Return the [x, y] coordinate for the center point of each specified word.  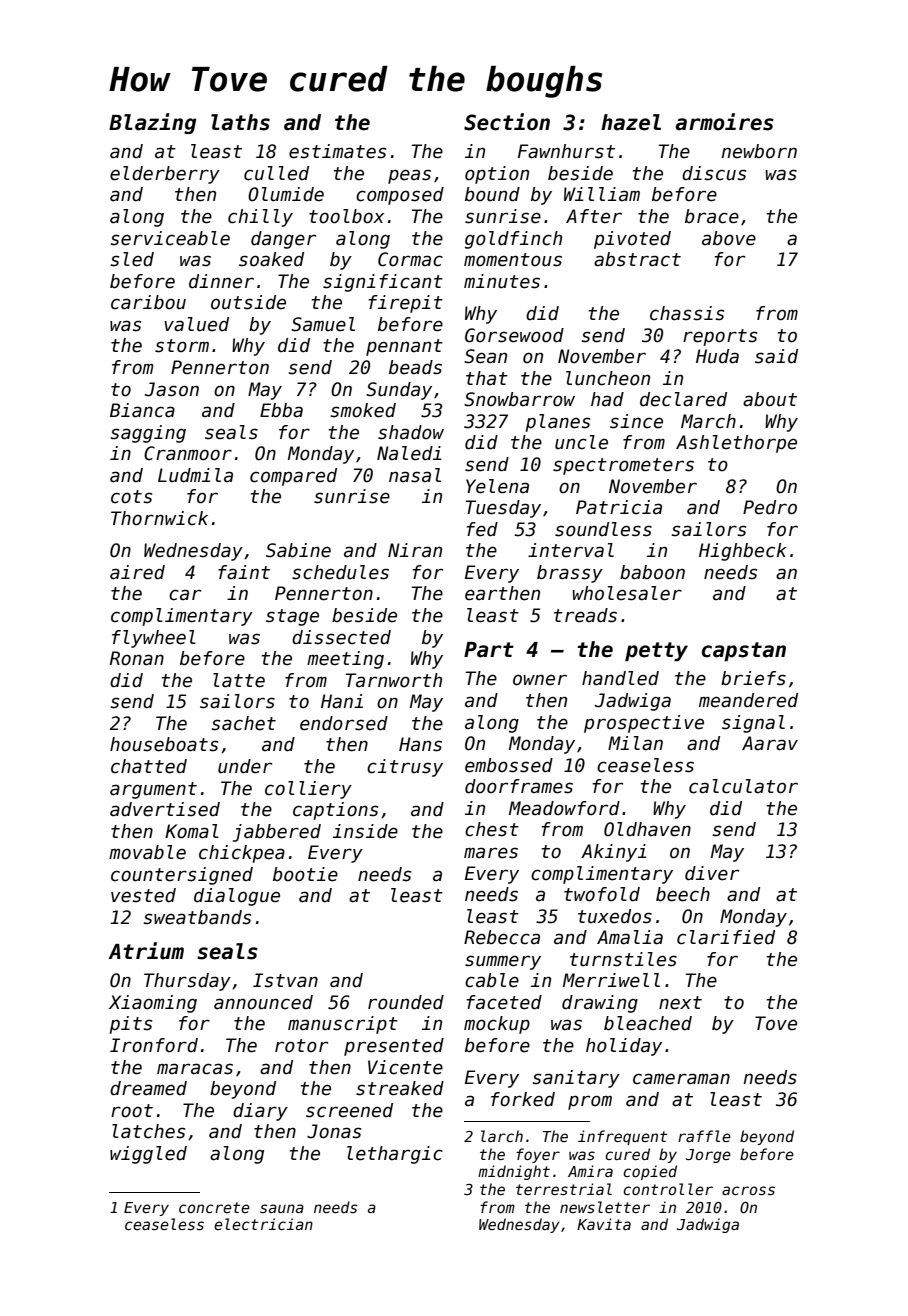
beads [415, 367]
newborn [759, 151]
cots [131, 497]
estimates [337, 151]
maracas [195, 1069]
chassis [687, 313]
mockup [497, 1025]
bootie [305, 874]
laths [240, 122]
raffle [704, 1136]
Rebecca [502, 937]
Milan [635, 743]
